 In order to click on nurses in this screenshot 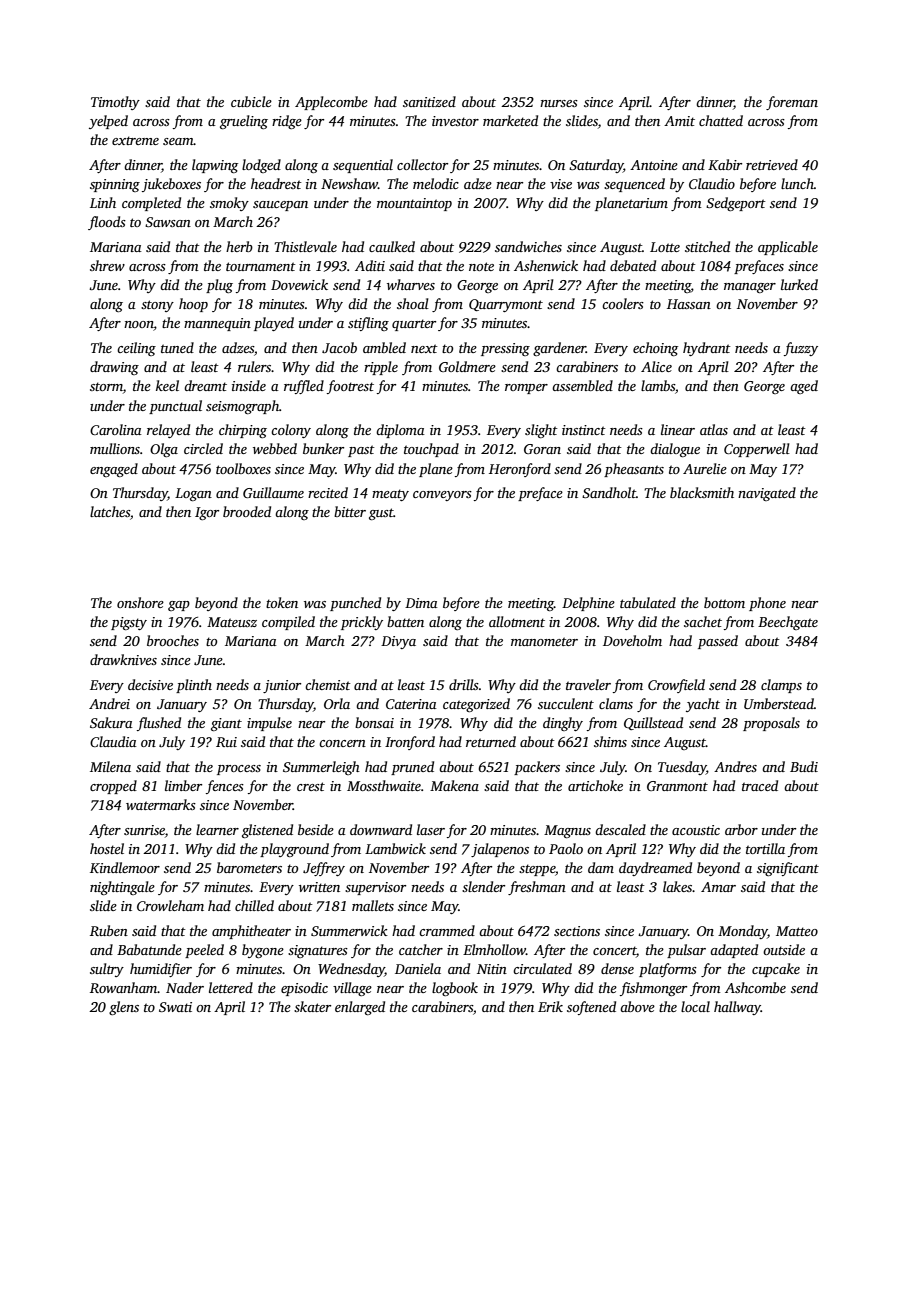, I will do `click(559, 103)`.
